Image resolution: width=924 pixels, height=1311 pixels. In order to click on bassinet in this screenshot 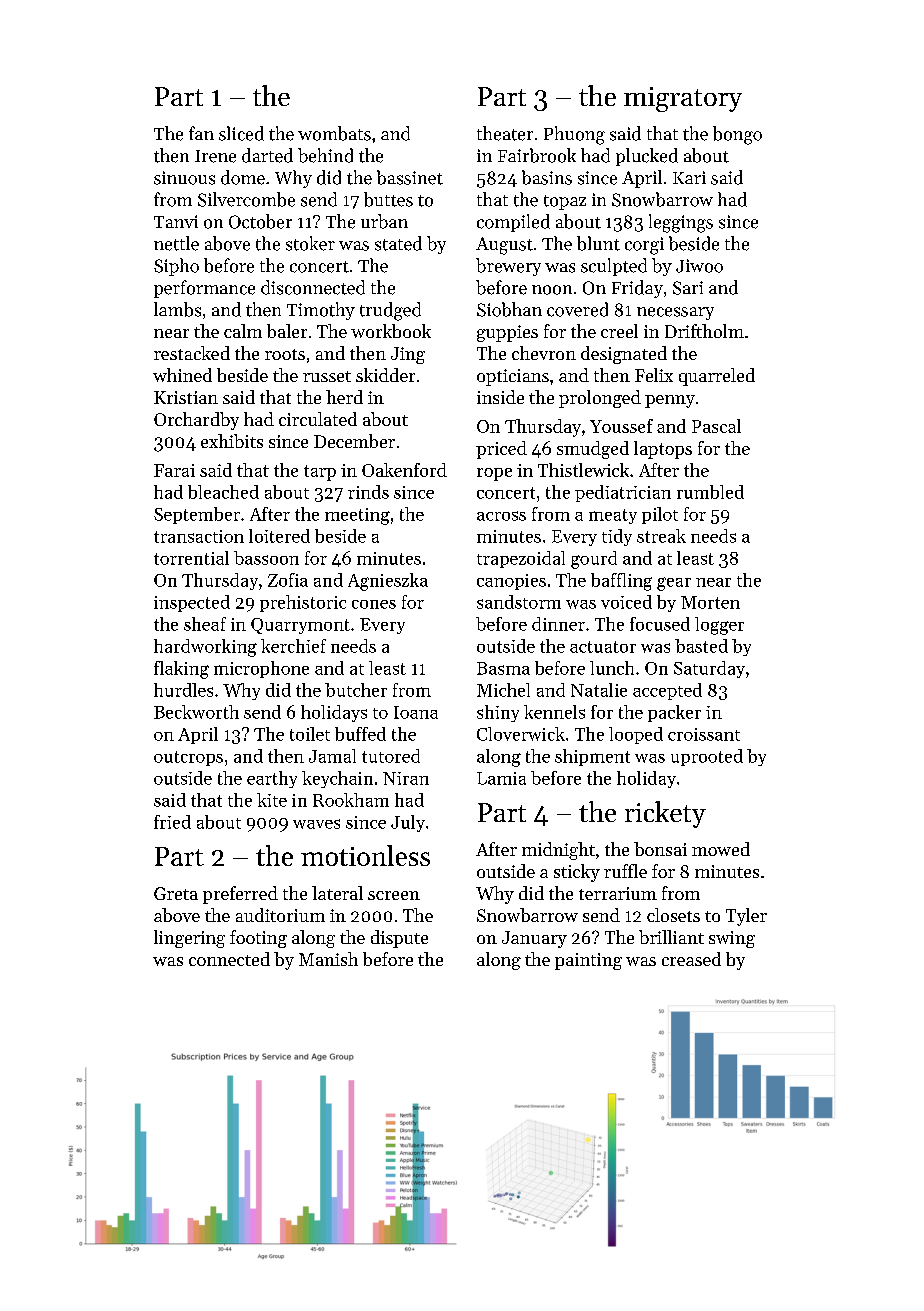, I will do `click(410, 177)`.
